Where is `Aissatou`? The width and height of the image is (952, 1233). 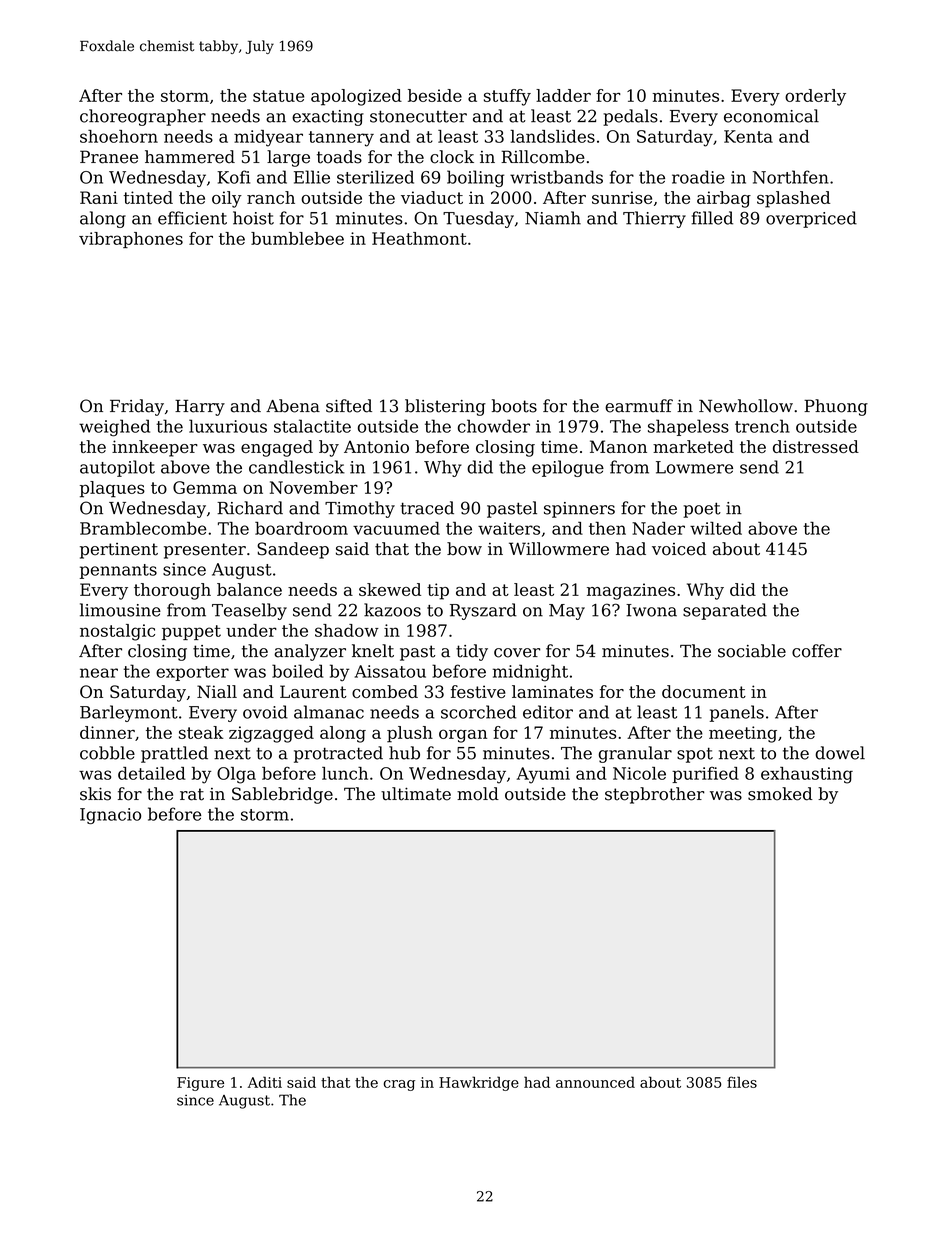 Aissatou is located at coordinates (390, 671).
